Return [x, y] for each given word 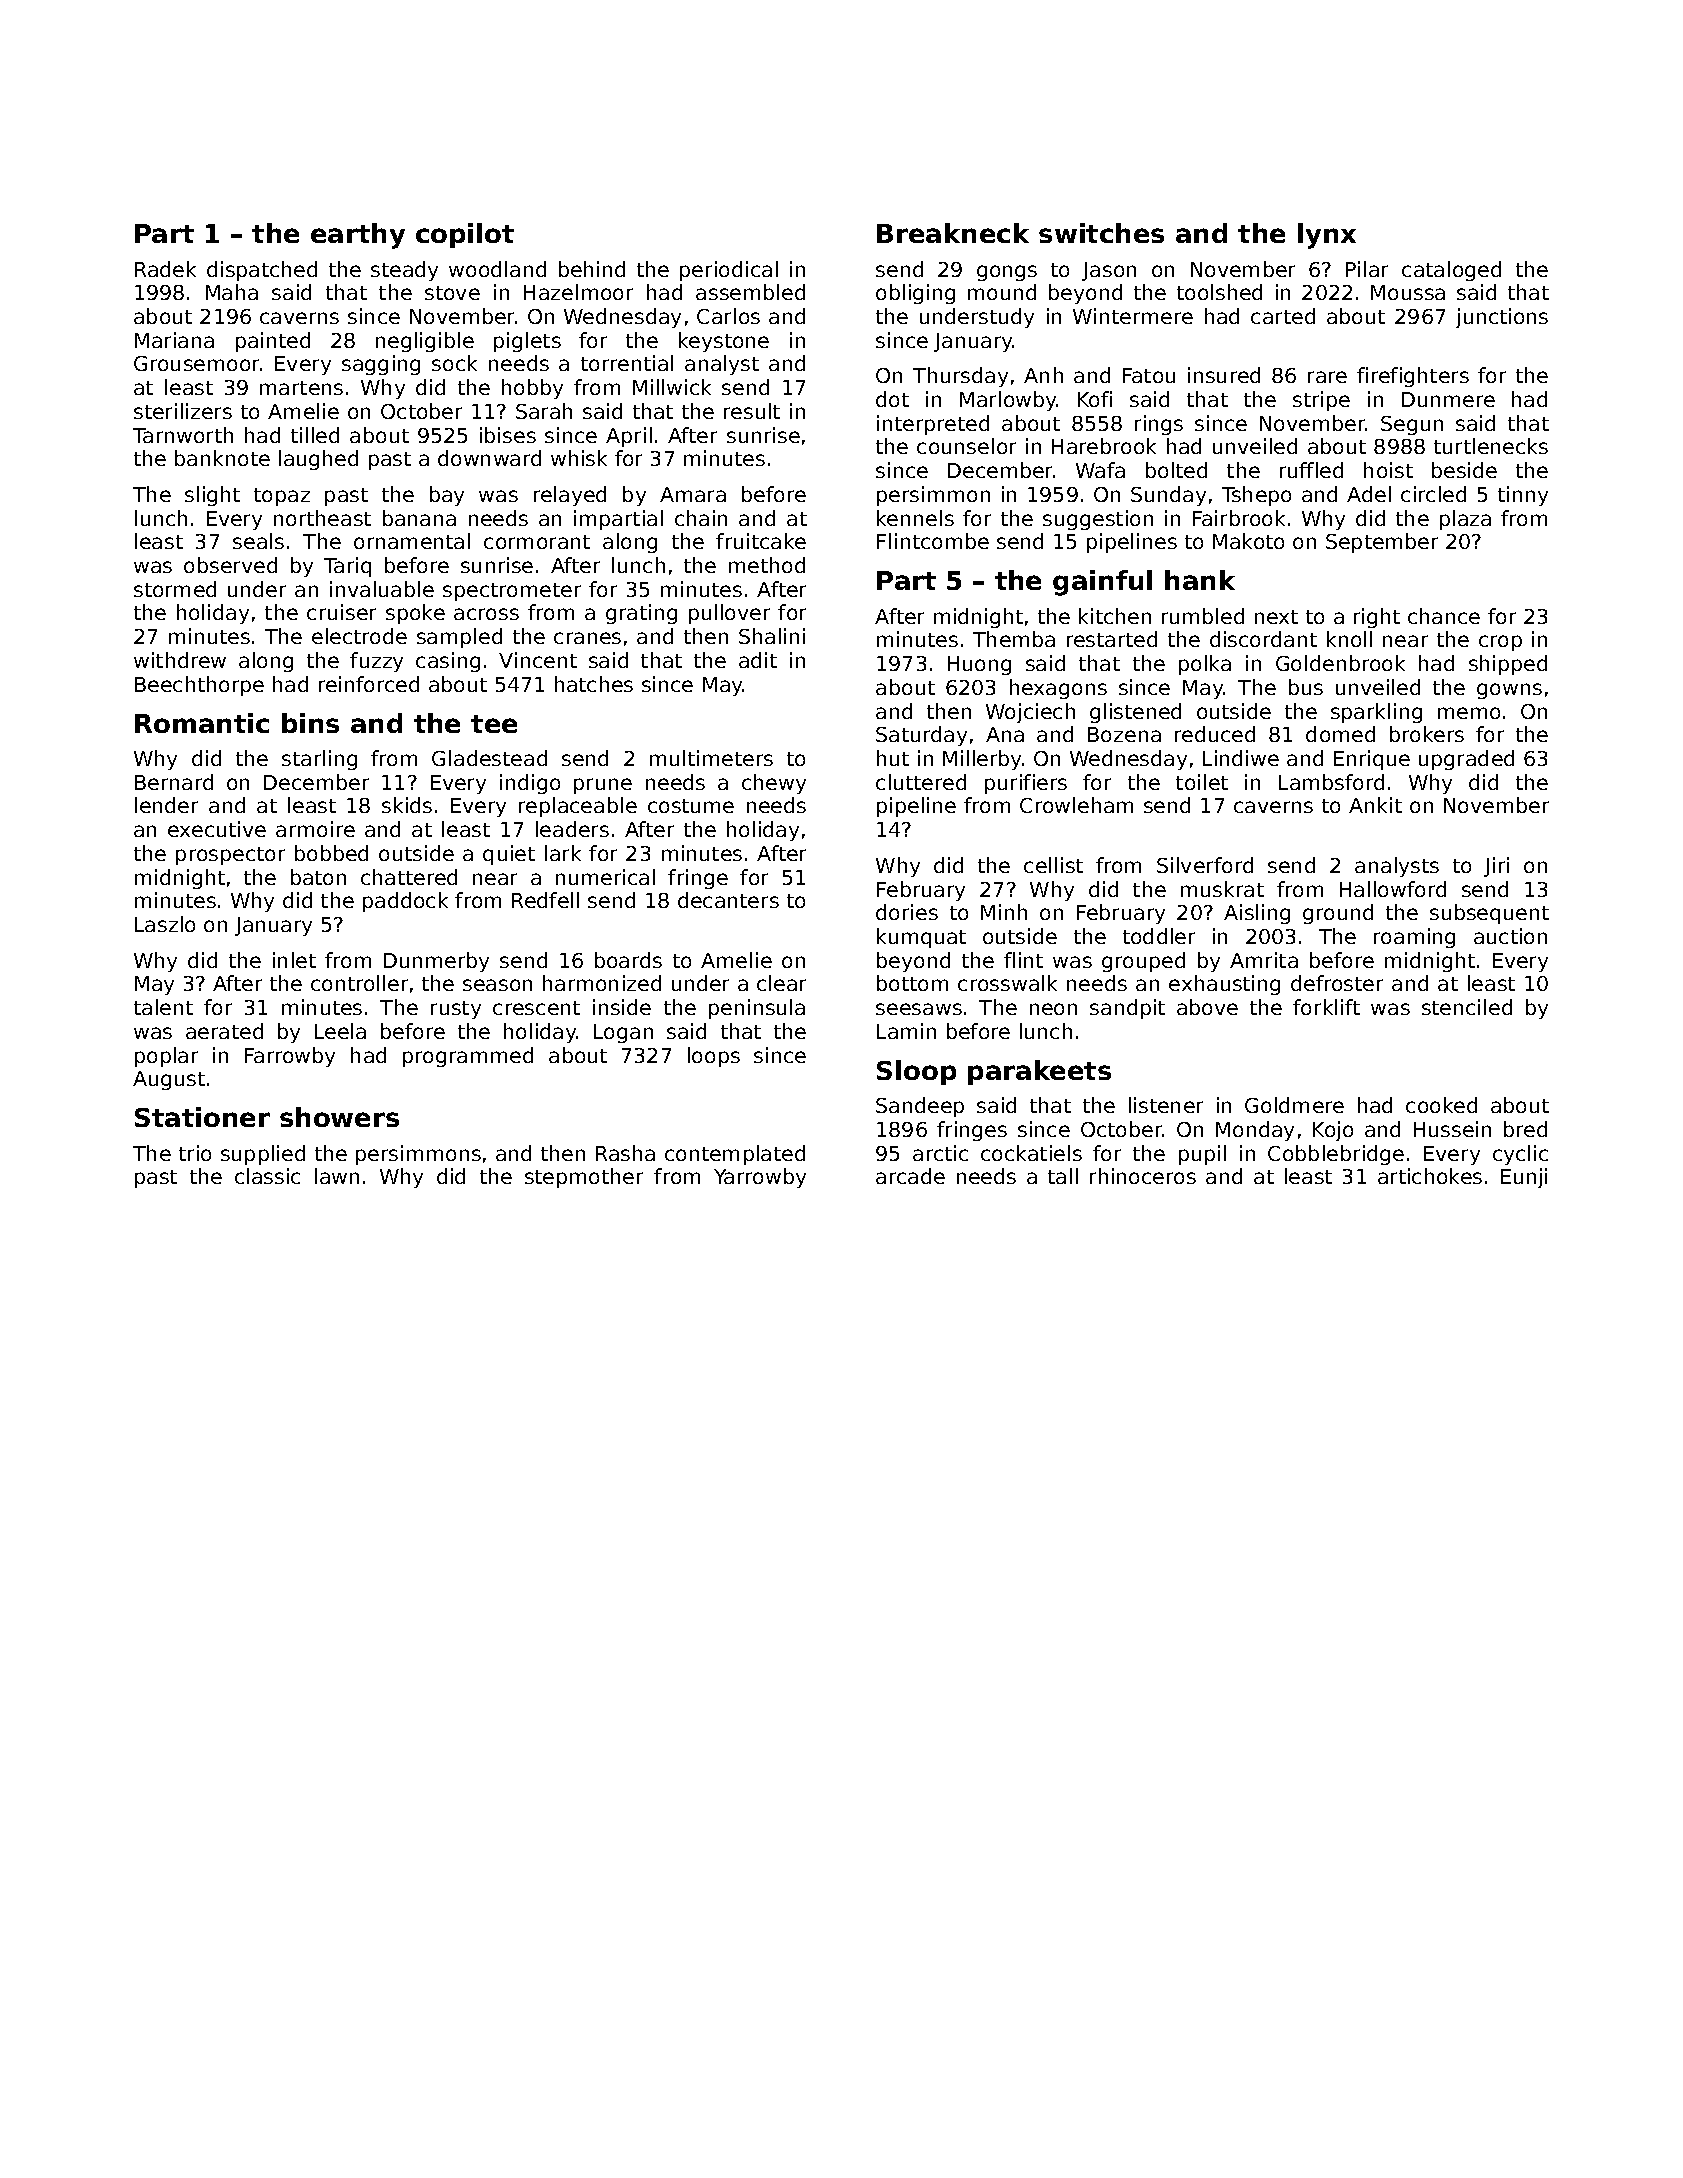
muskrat [1222, 889]
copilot [465, 235]
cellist [1053, 865]
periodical [729, 271]
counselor [966, 446]
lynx [1327, 236]
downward [489, 458]
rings [1159, 425]
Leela [340, 1031]
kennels [915, 518]
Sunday [1168, 496]
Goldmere [1294, 1105]
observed [230, 565]
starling [319, 760]
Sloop [916, 1072]
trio [195, 1153]
